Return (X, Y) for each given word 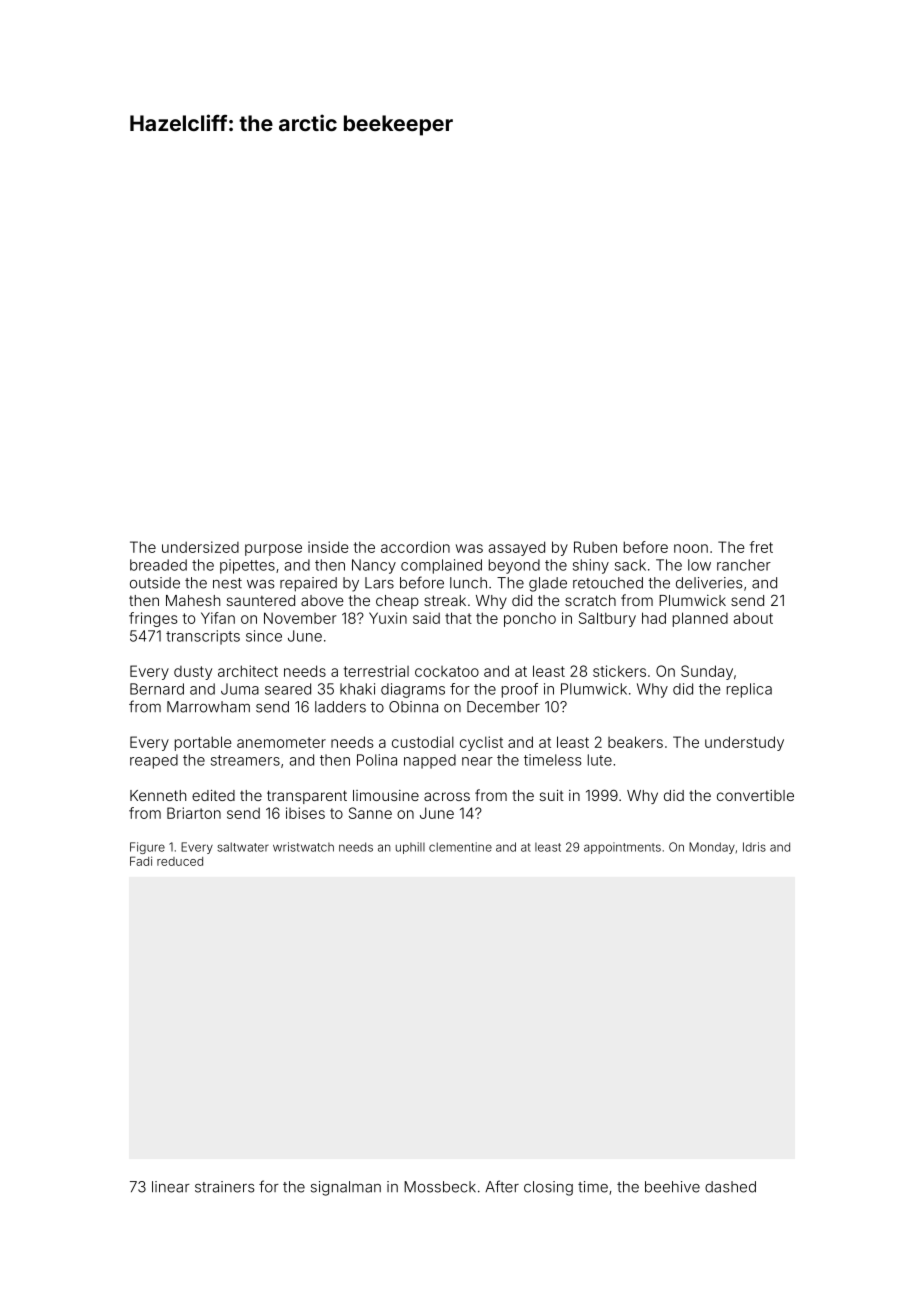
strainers (224, 1187)
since (264, 636)
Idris (754, 847)
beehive (672, 1187)
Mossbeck (440, 1187)
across (447, 796)
